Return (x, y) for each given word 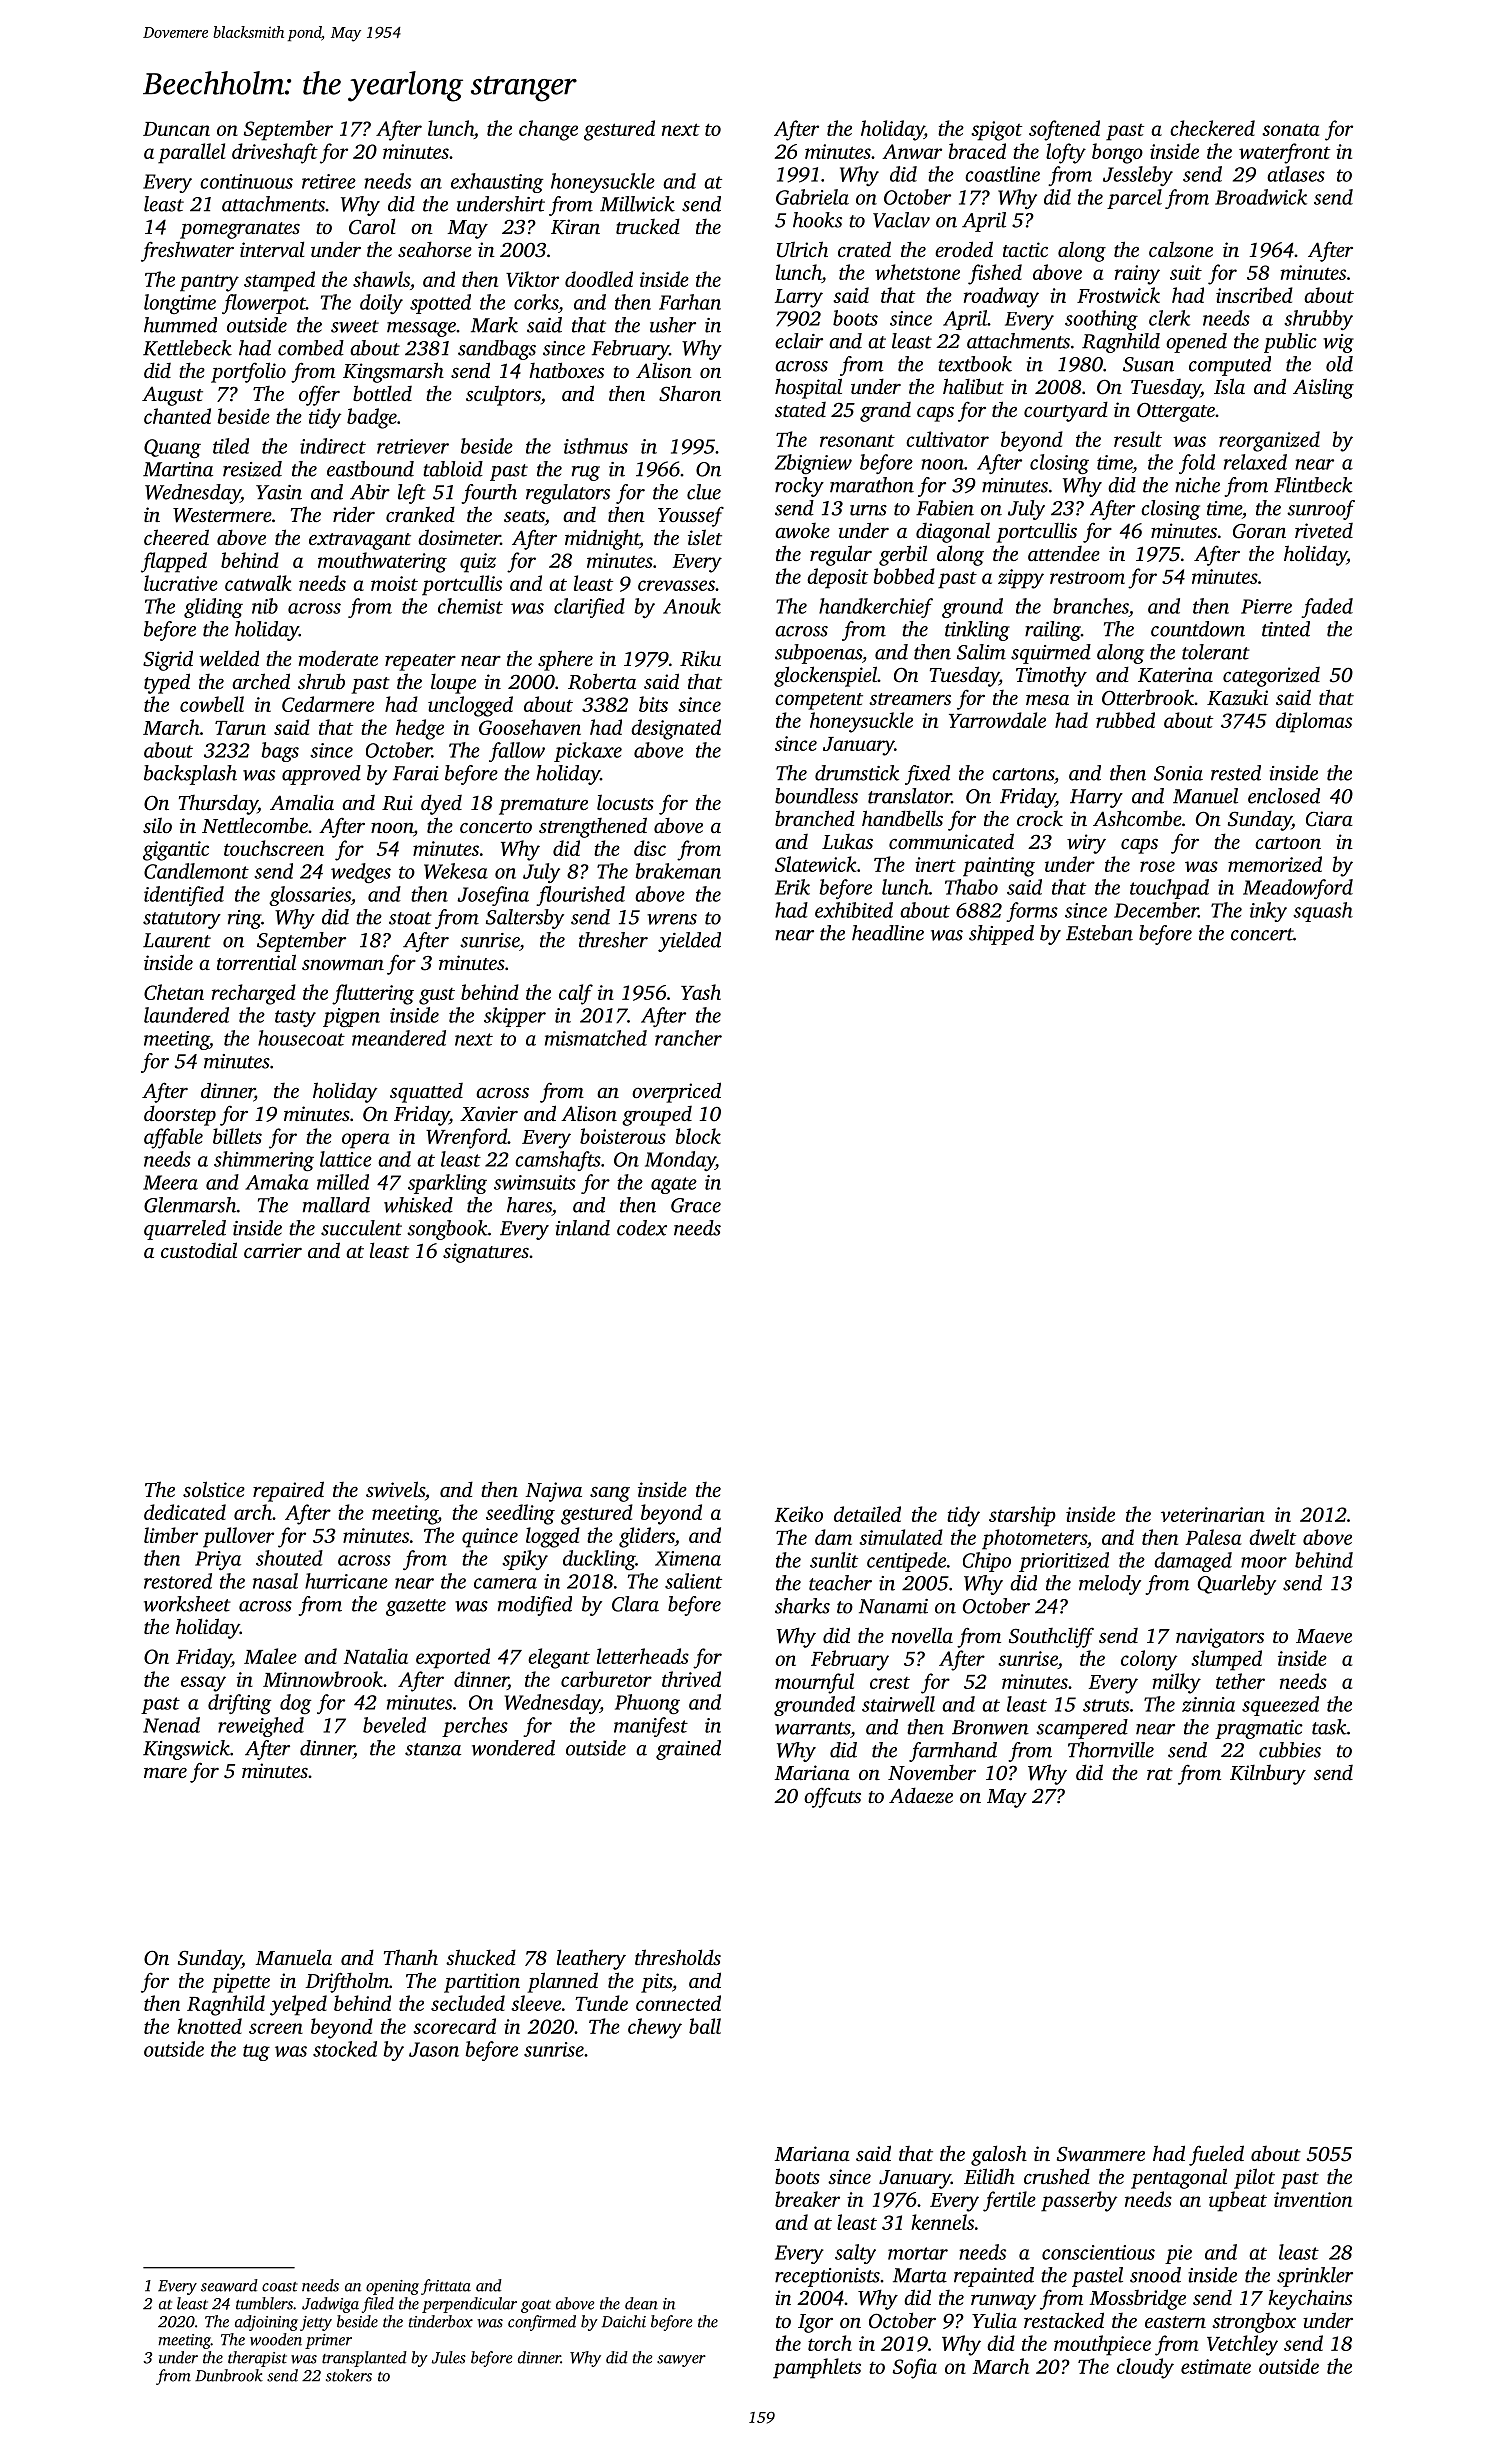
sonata (1291, 130)
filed (378, 2305)
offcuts (832, 1797)
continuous (246, 181)
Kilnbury (1268, 1775)
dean (641, 2303)
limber (171, 1535)
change (548, 130)
